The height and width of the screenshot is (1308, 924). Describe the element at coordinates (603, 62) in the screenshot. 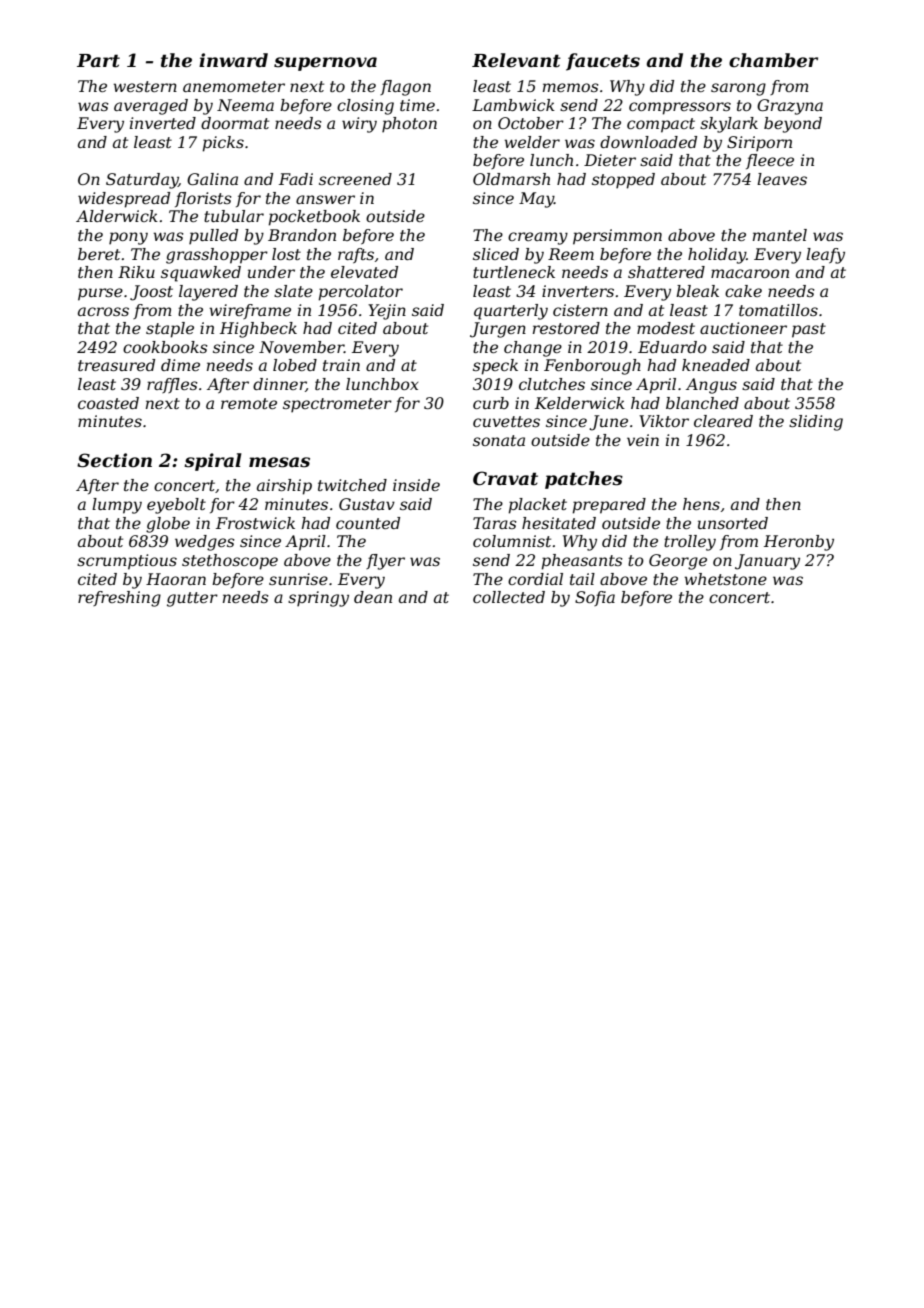

I see `faucets` at that location.
